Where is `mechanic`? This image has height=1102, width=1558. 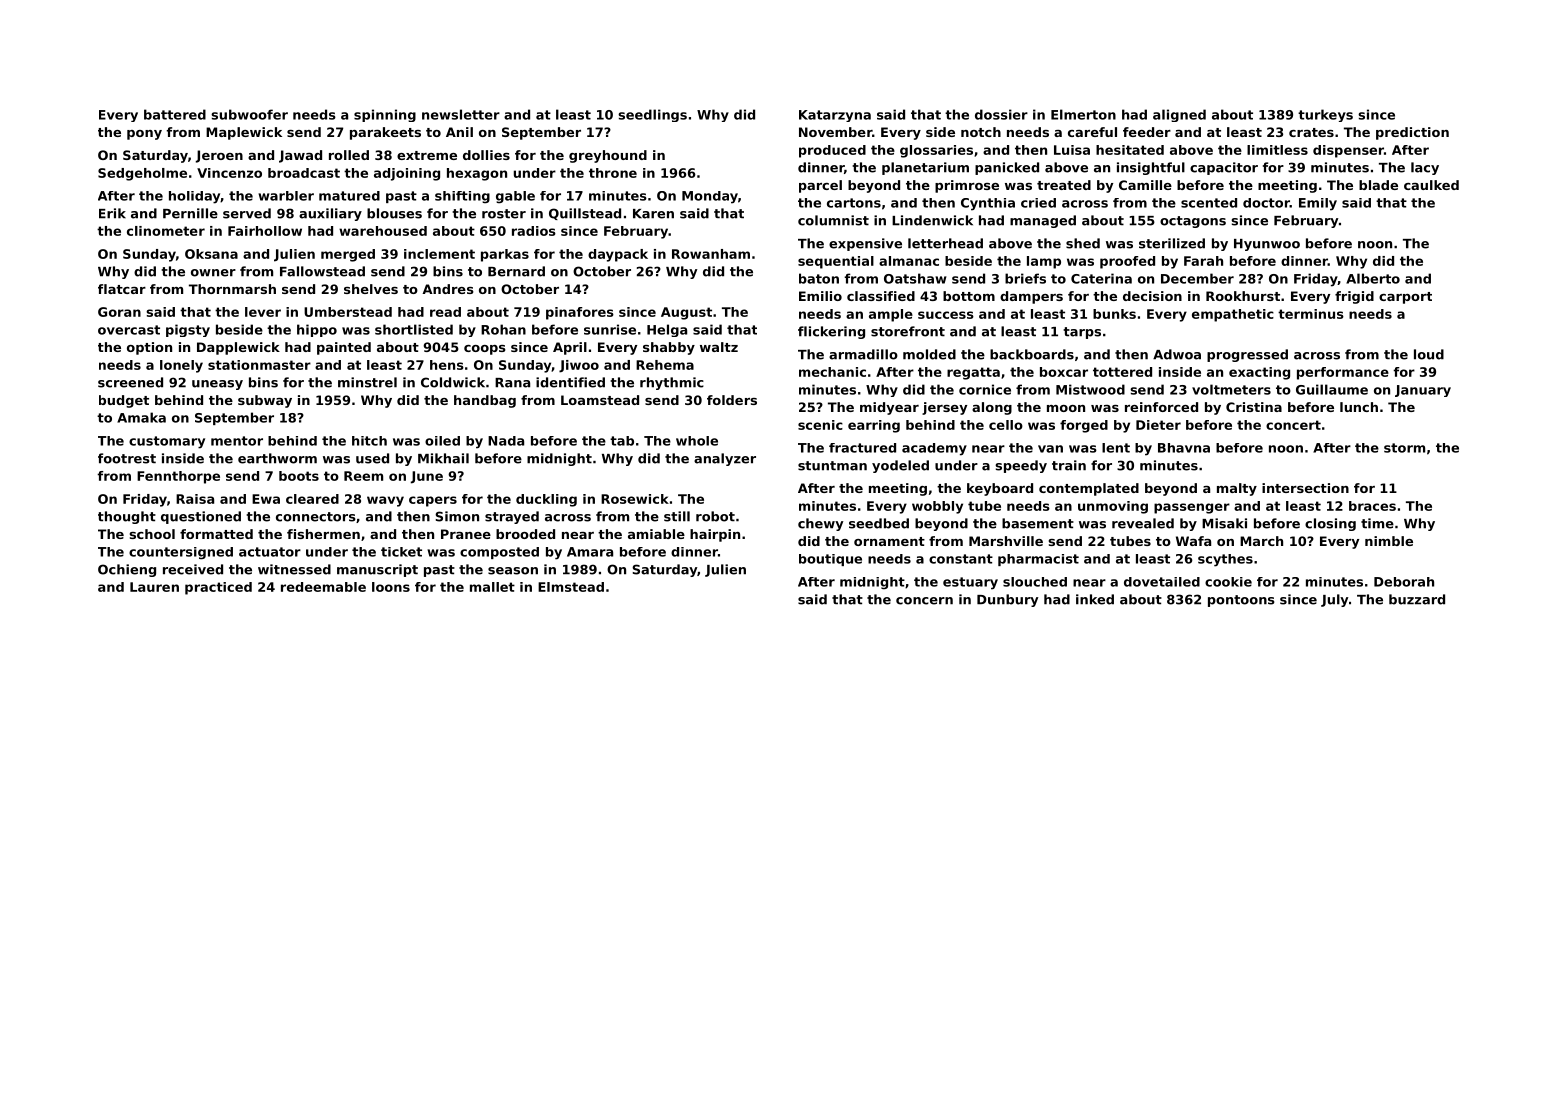
mechanic is located at coordinates (832, 372).
